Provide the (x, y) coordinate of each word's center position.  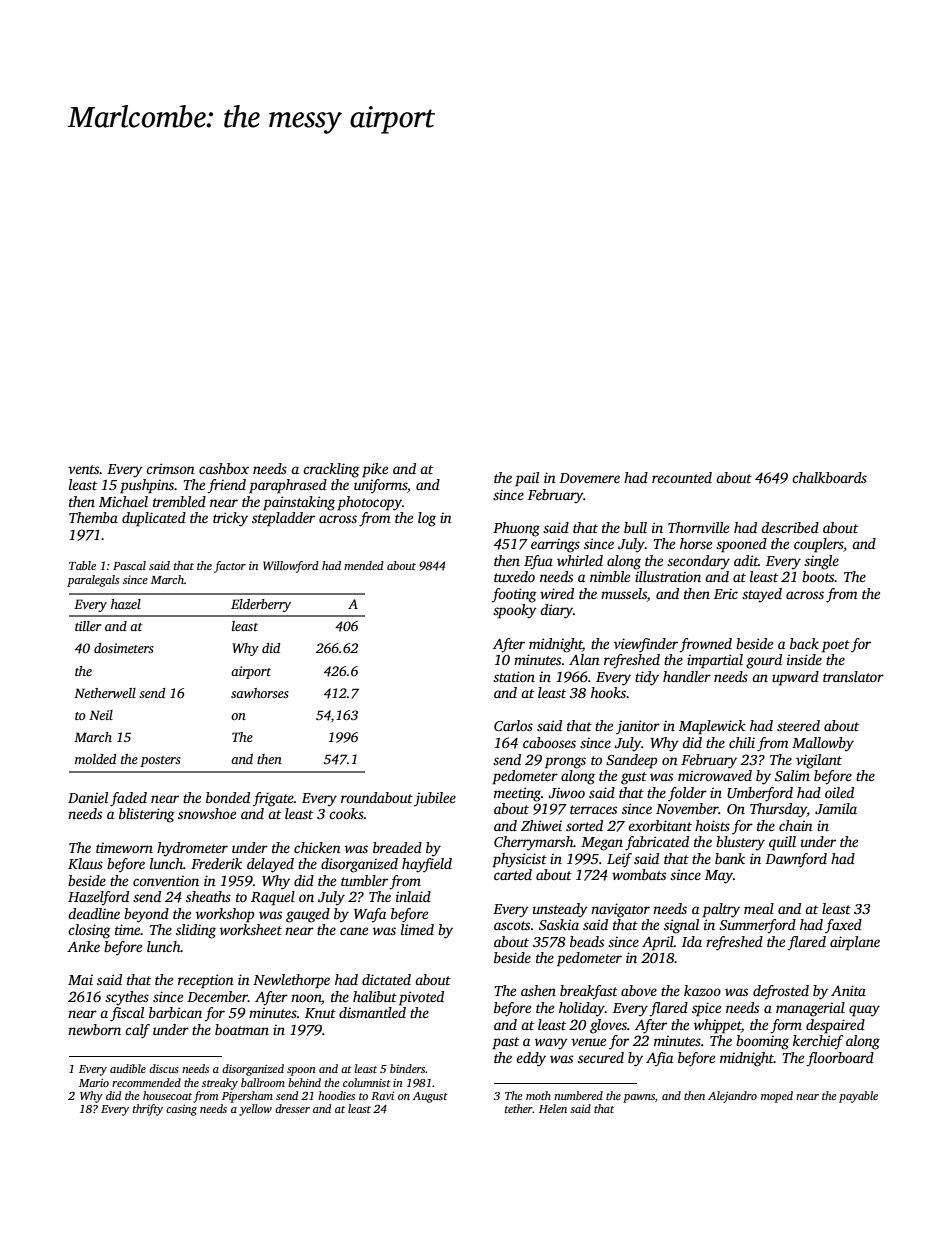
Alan (584, 659)
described (790, 527)
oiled (839, 792)
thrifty (148, 1110)
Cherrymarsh (534, 843)
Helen (553, 1108)
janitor (638, 727)
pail (527, 479)
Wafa (370, 915)
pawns (639, 1098)
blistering (147, 815)
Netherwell (105, 693)
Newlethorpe (291, 981)
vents (84, 469)
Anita (848, 990)
